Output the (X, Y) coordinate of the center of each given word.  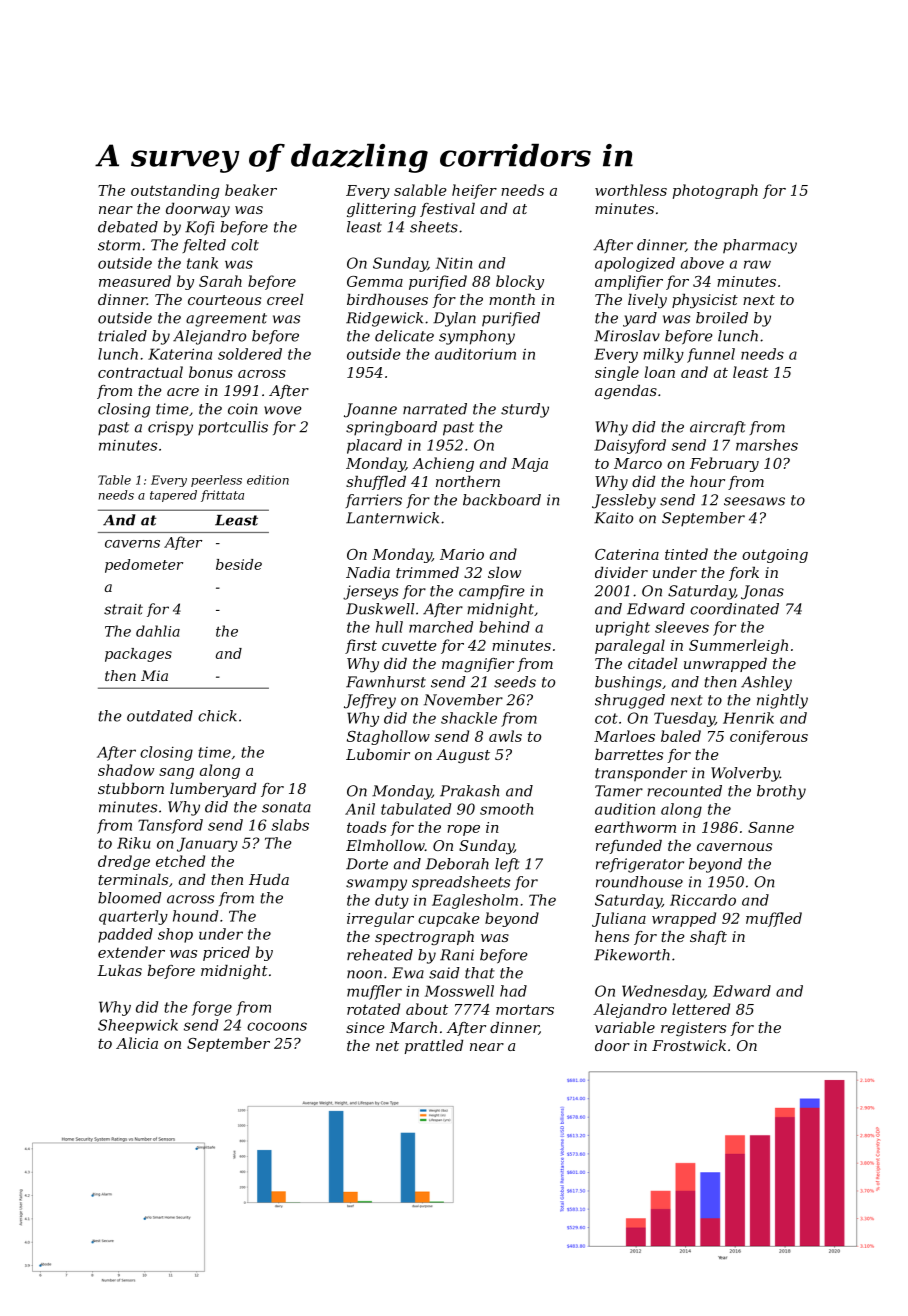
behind (504, 627)
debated (128, 227)
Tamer (619, 791)
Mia (154, 675)
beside (239, 564)
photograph (715, 191)
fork (744, 574)
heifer (474, 191)
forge (212, 1008)
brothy (781, 792)
